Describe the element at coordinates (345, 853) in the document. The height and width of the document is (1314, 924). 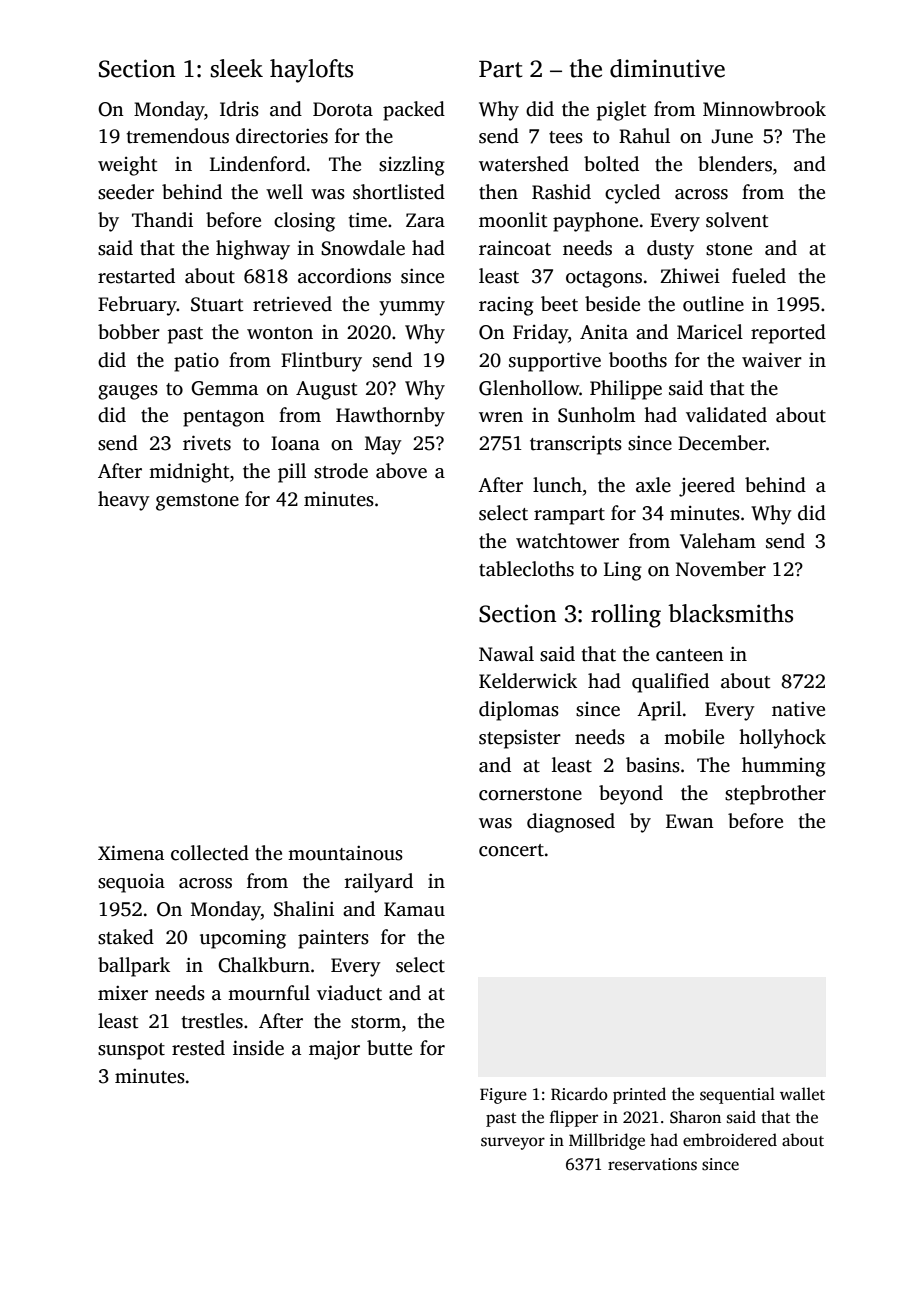
I see `mountainous` at that location.
